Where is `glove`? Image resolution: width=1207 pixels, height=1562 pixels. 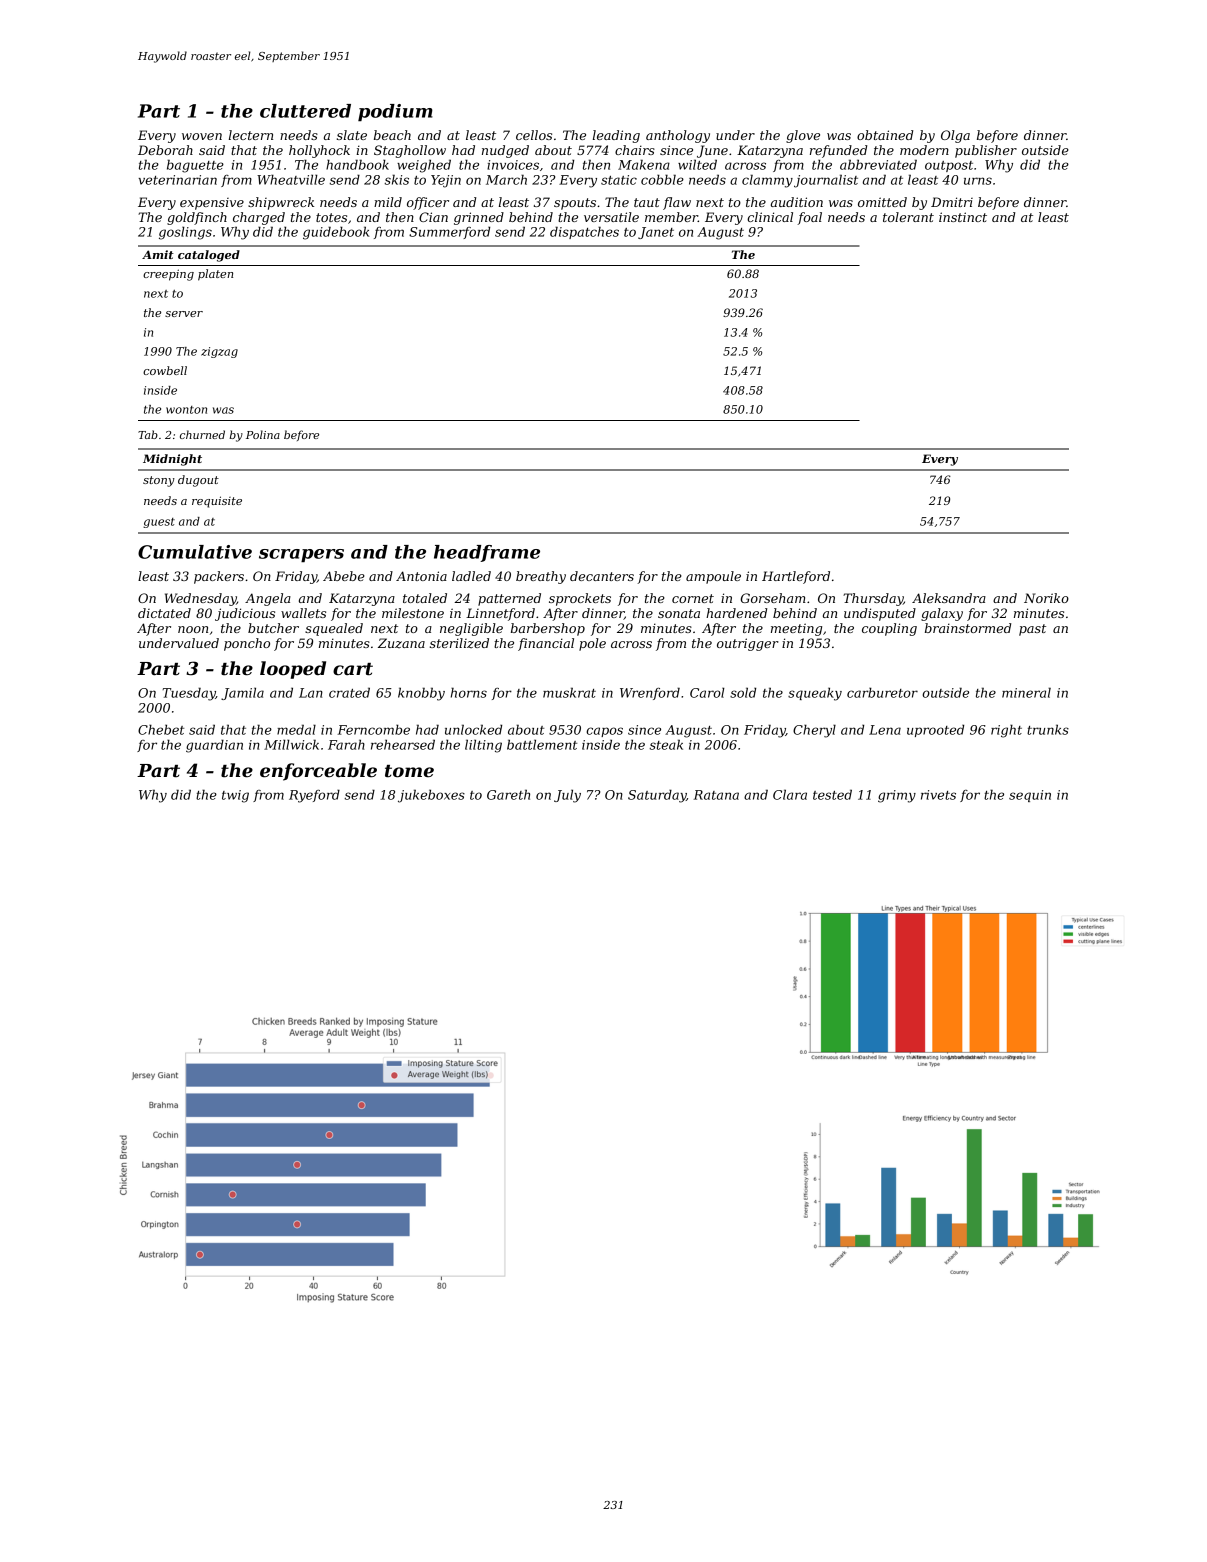
glove is located at coordinates (803, 136).
